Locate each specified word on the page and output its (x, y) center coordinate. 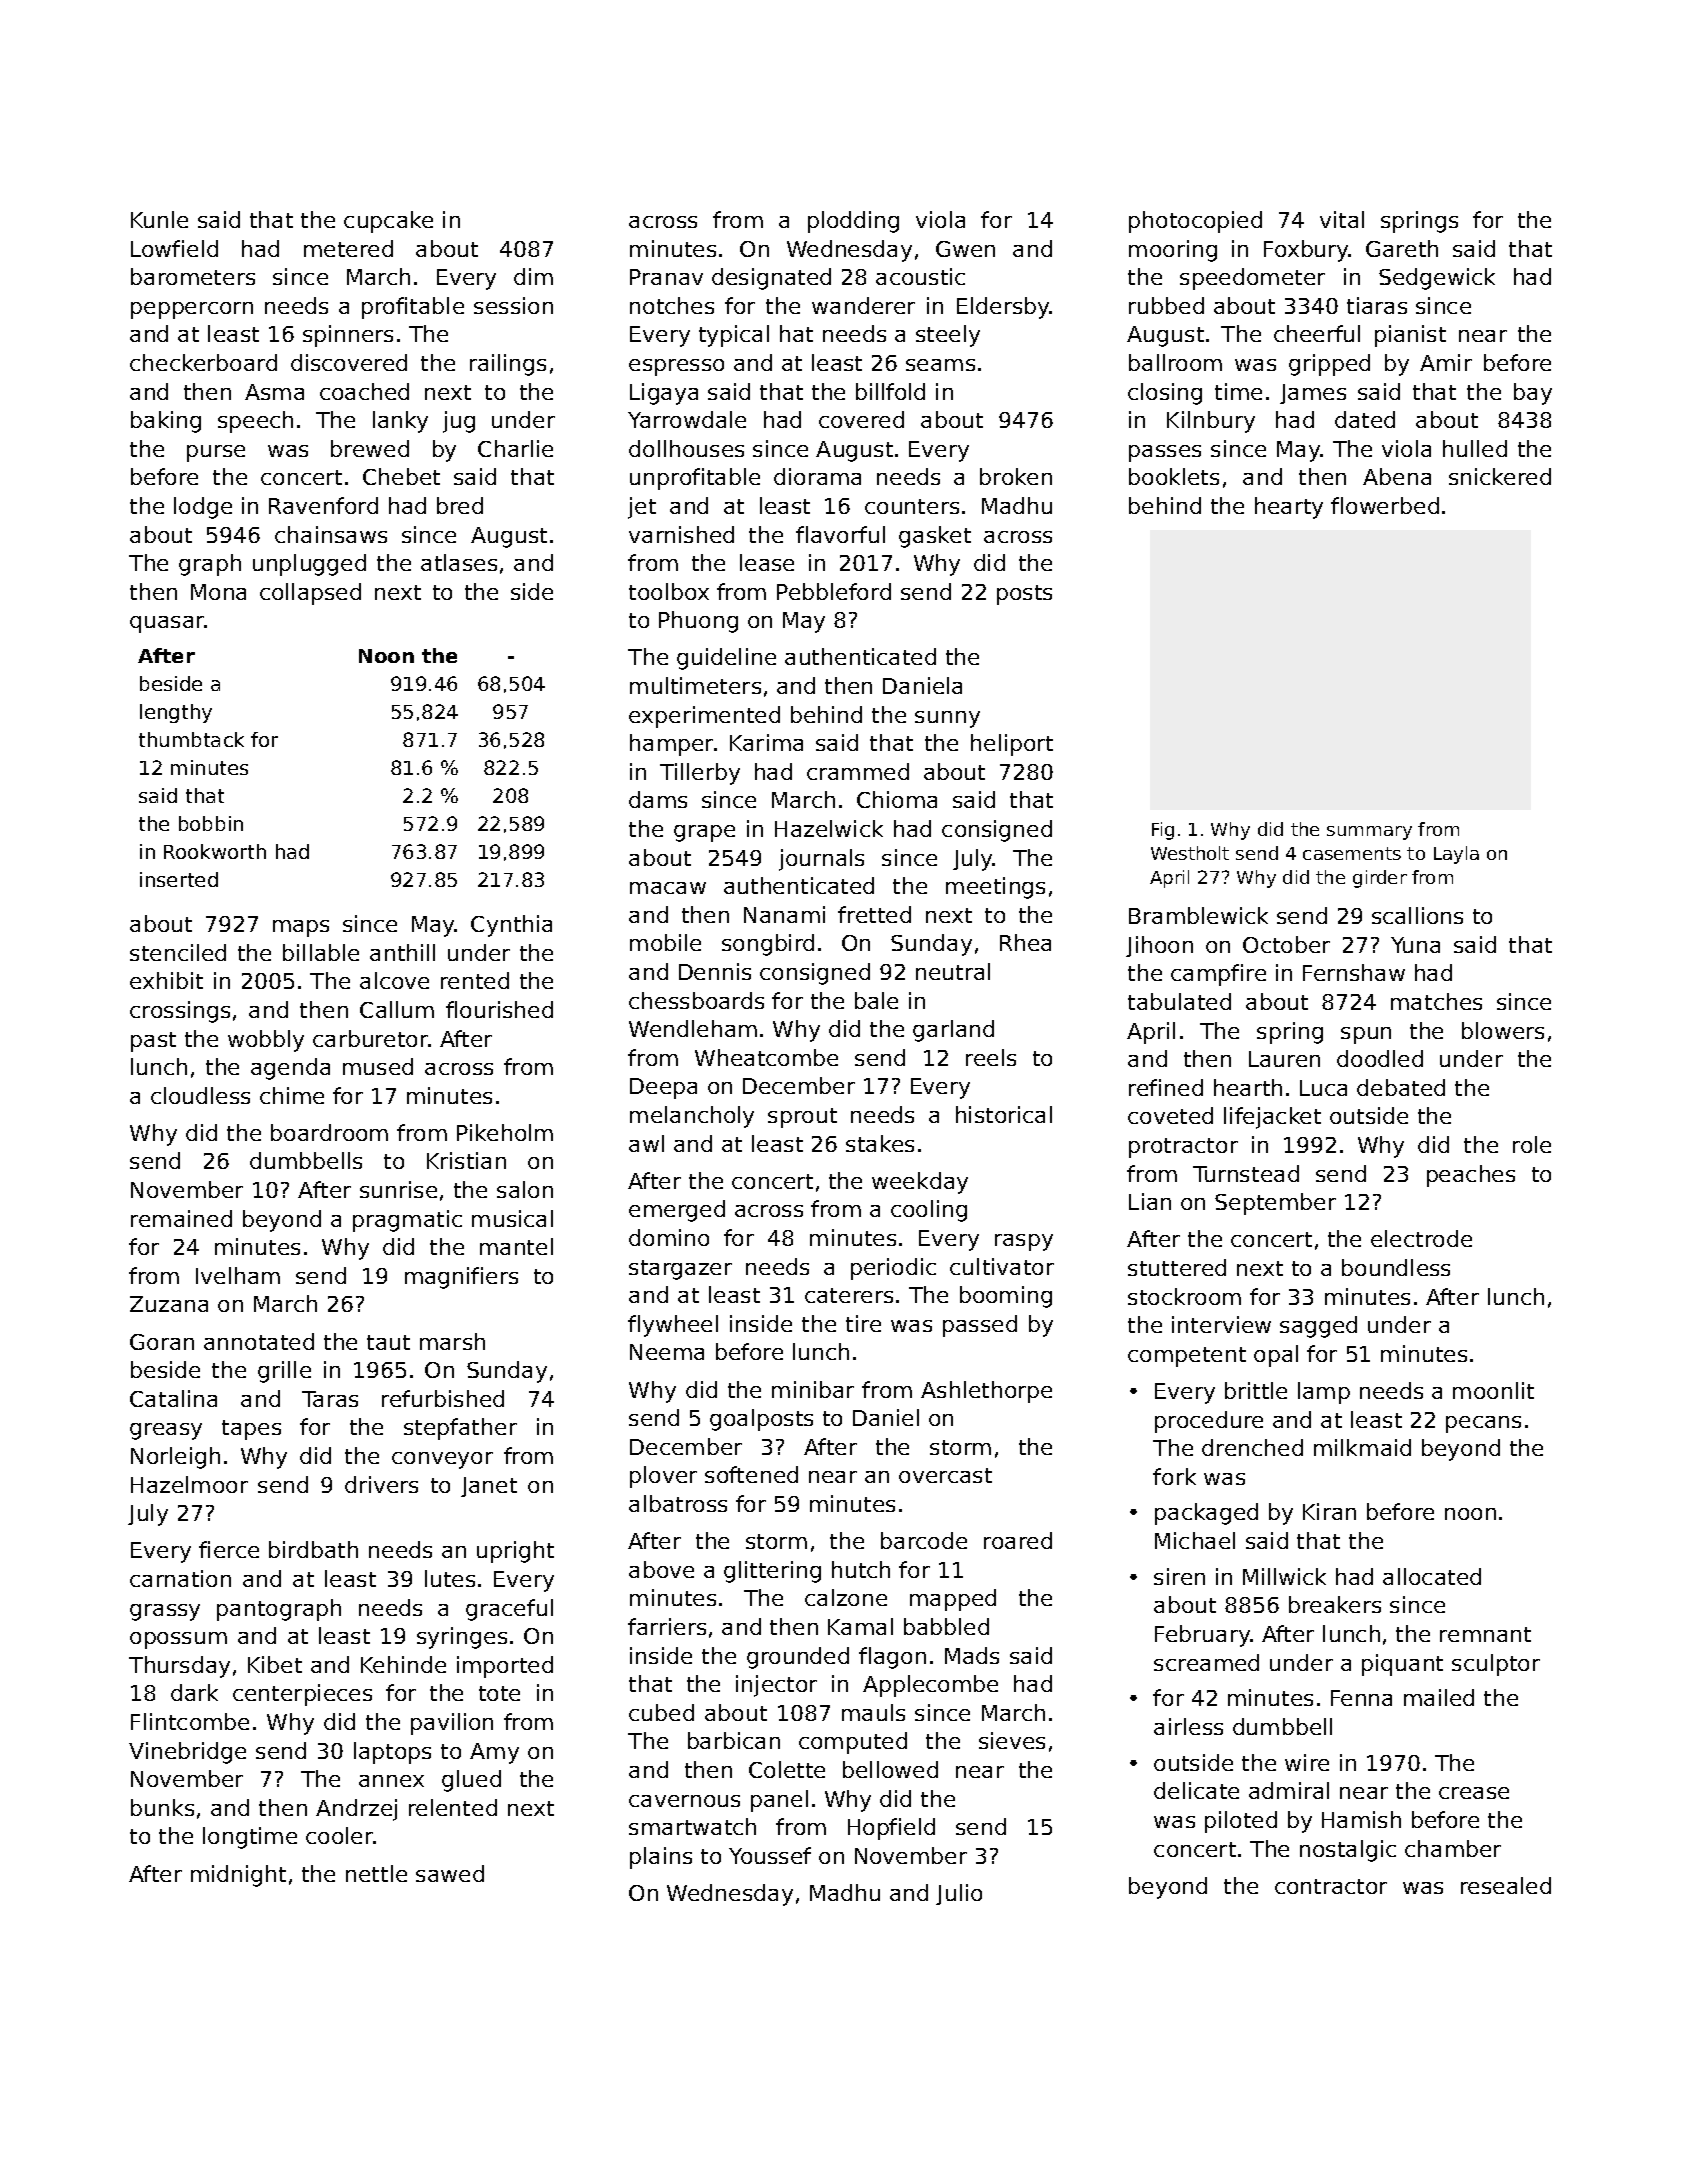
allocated (1432, 1576)
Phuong (698, 622)
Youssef (770, 1855)
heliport (1012, 745)
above (661, 1569)
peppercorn (192, 310)
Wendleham (693, 1028)
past (153, 1042)
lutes (450, 1578)
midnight (238, 1876)
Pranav (666, 277)
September (1275, 1204)
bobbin (211, 823)
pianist (1410, 336)
